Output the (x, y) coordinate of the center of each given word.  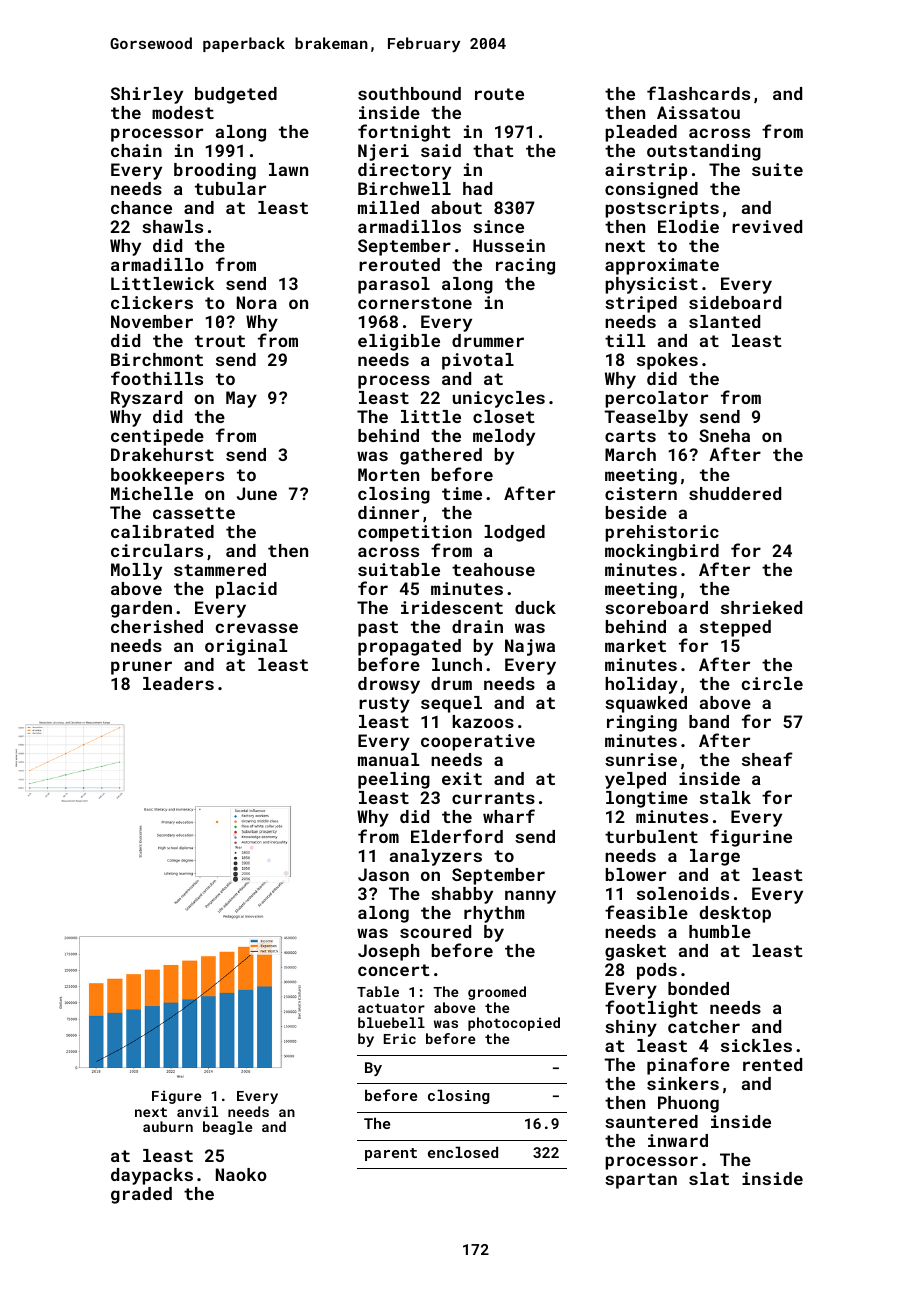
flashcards (698, 93)
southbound (409, 93)
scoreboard (656, 607)
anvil (197, 1111)
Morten (388, 474)
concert (393, 970)
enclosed (463, 1152)
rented (772, 1064)
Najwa (530, 647)
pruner (141, 668)
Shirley (147, 95)
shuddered (735, 493)
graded (141, 1195)
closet (503, 416)
